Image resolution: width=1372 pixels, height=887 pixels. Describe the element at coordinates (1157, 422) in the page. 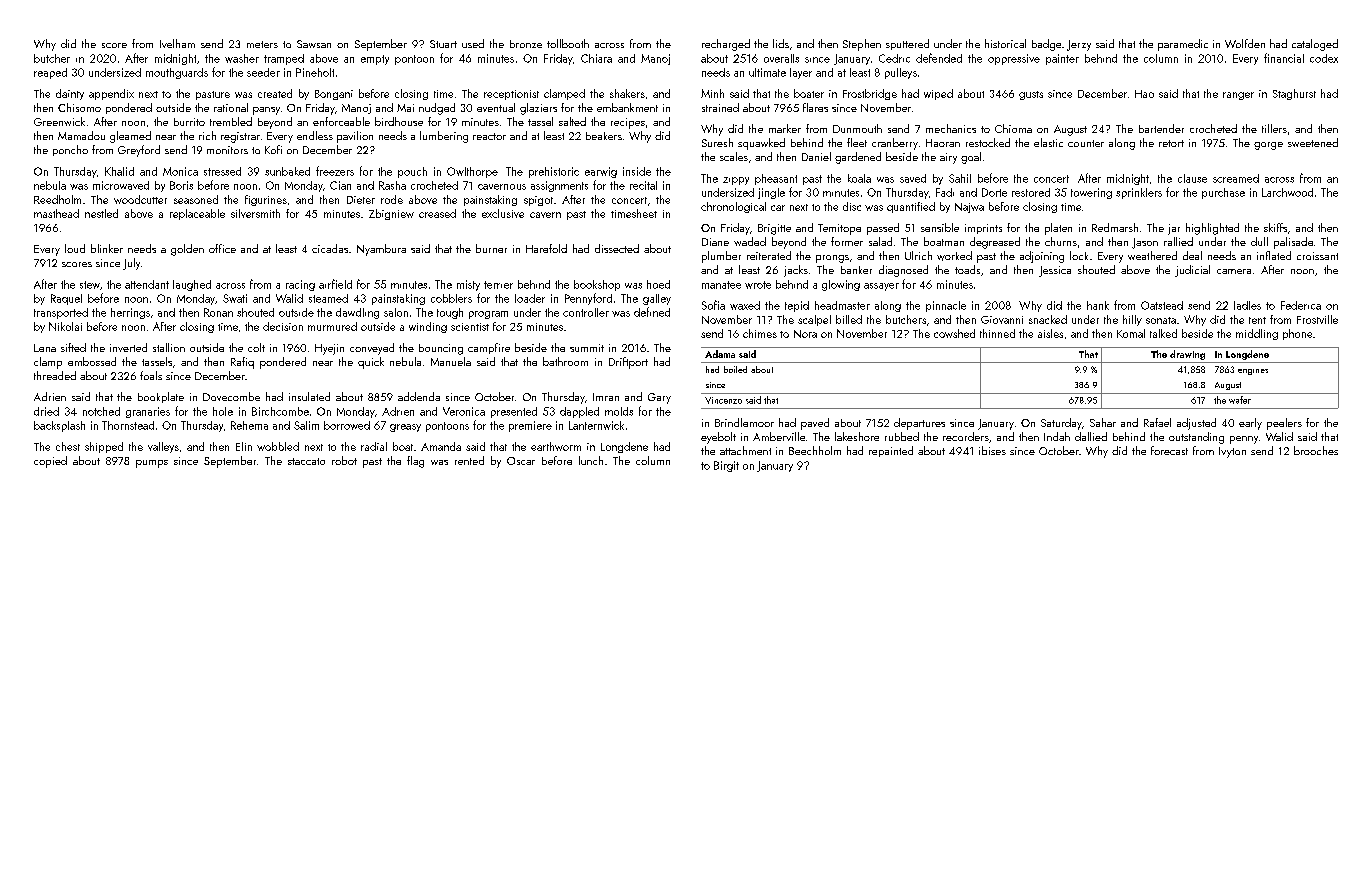

I see `Rafael` at that location.
